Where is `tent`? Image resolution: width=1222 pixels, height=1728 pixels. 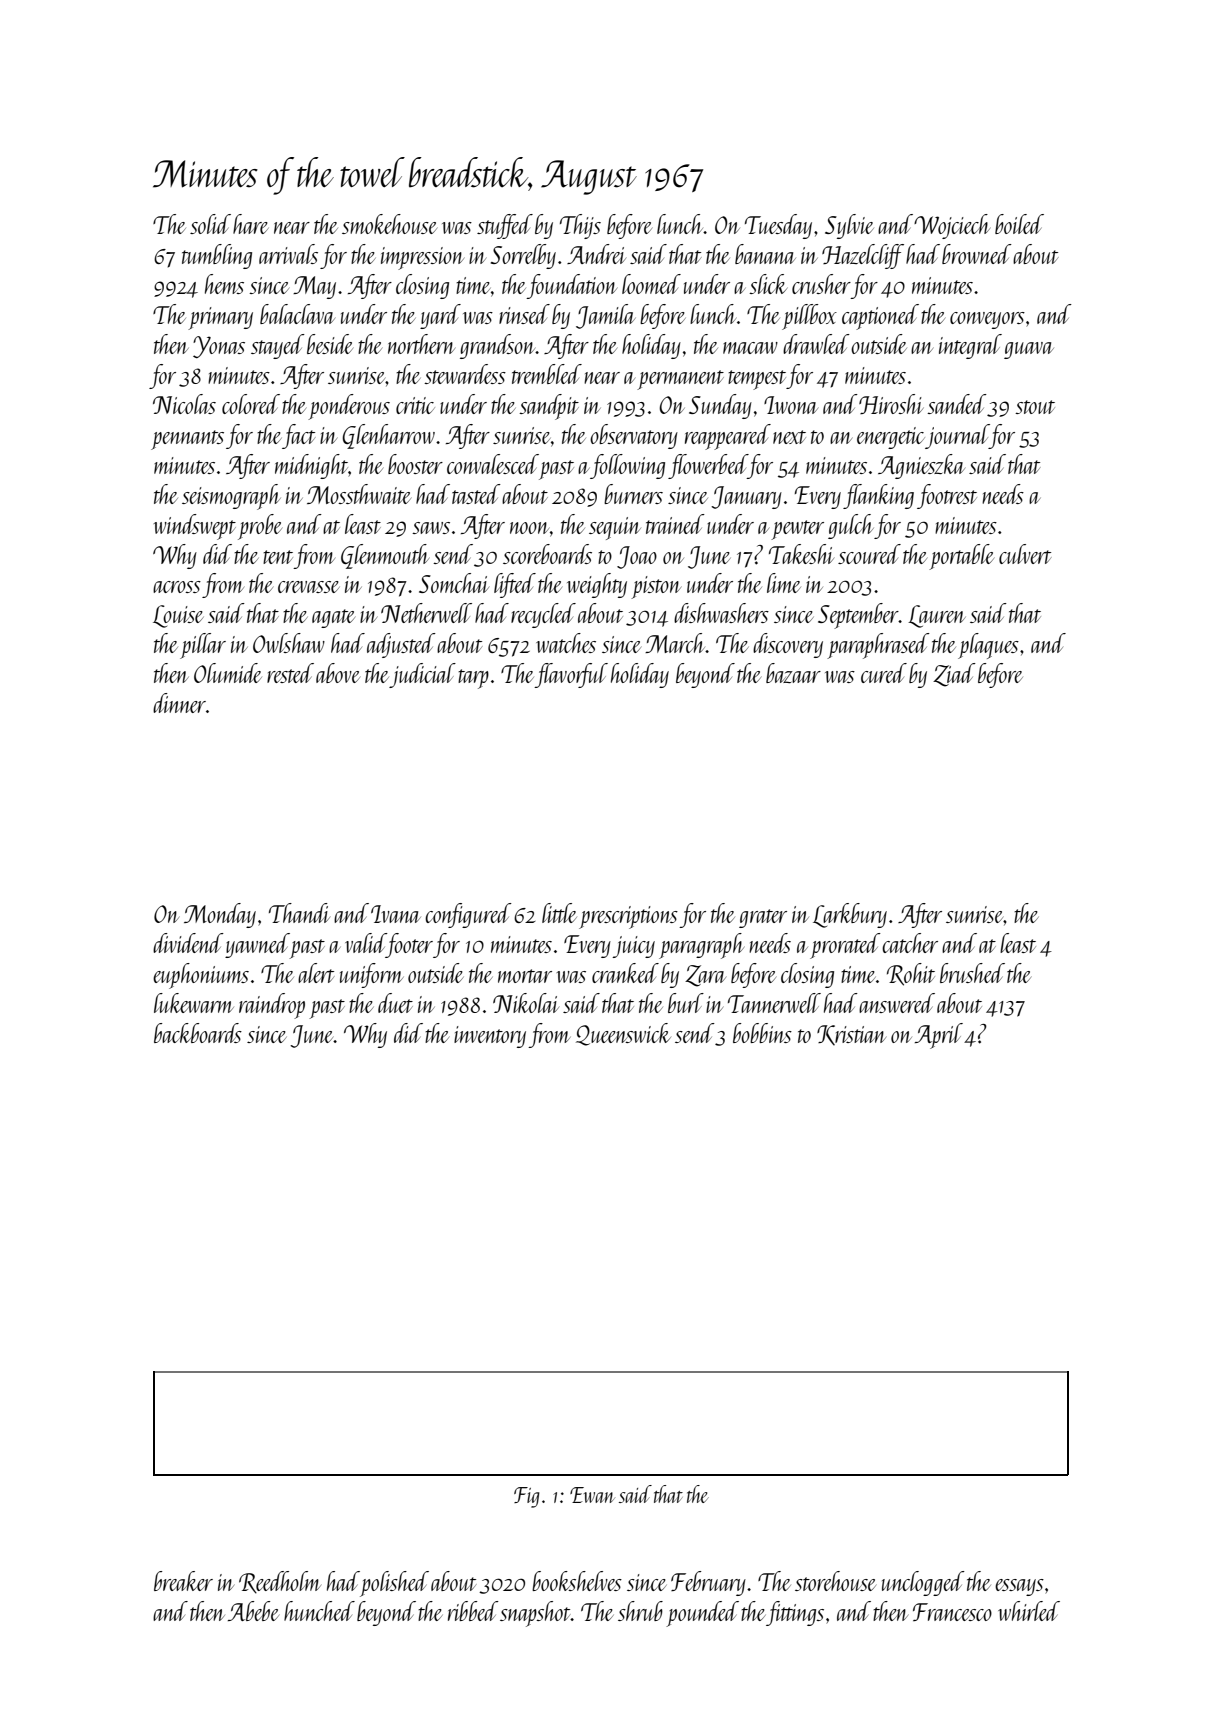 tent is located at coordinates (278, 557).
